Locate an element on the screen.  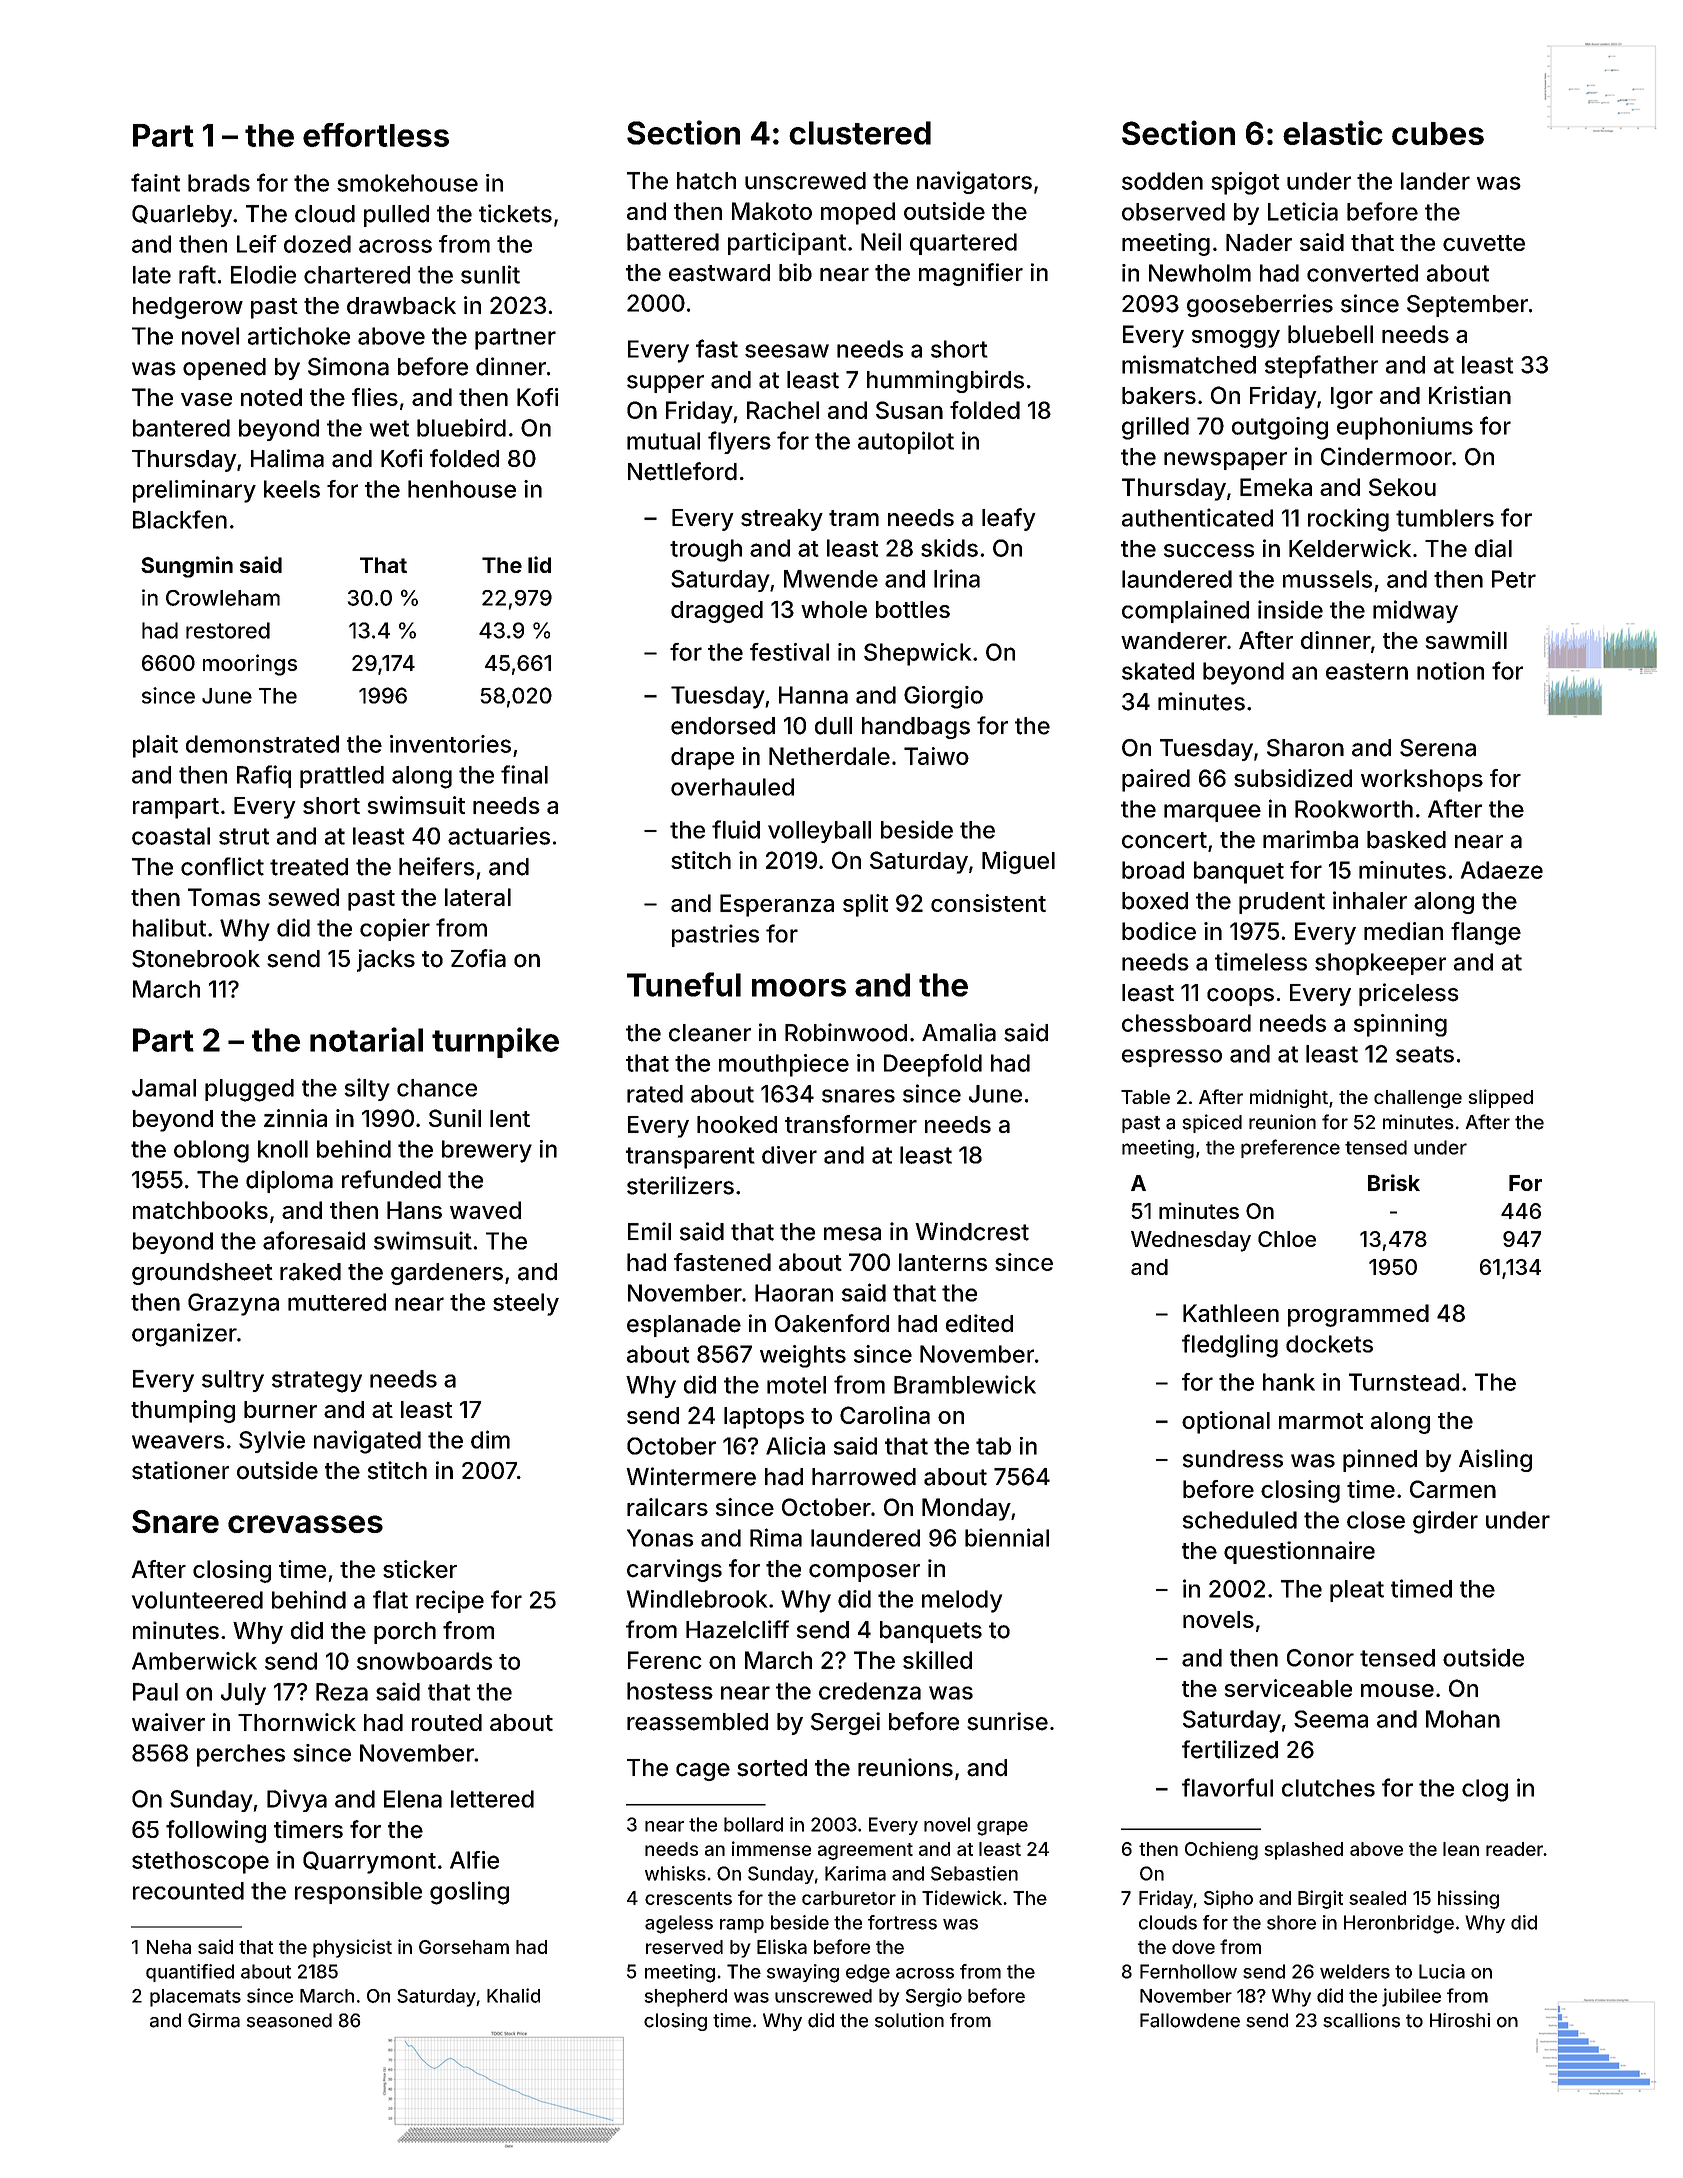
Newholm is located at coordinates (1200, 273).
